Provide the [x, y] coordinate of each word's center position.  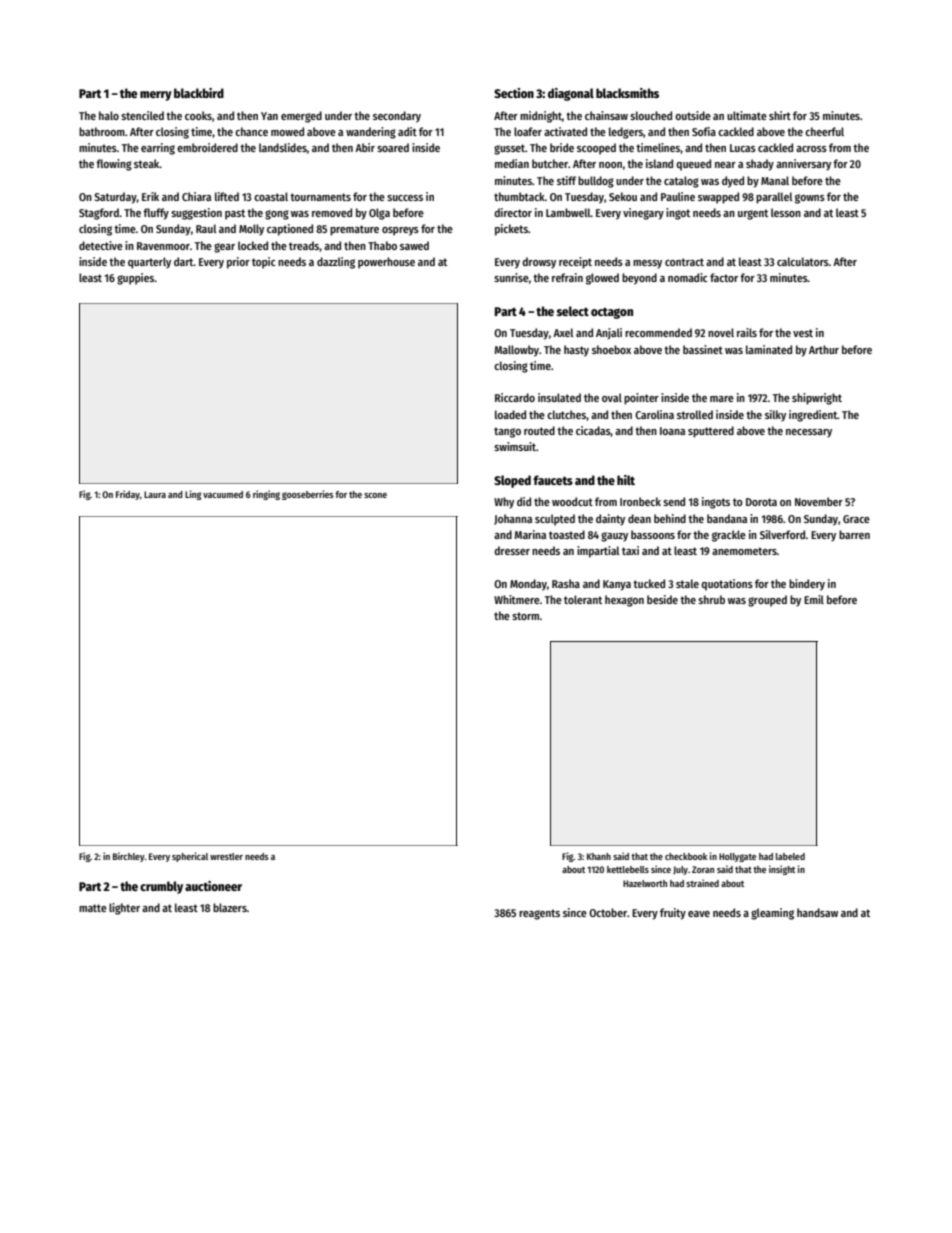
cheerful [824, 131]
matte [93, 908]
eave [699, 914]
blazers [230, 907]
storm [525, 616]
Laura [155, 494]
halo [109, 115]
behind [670, 518]
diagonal [571, 94]
